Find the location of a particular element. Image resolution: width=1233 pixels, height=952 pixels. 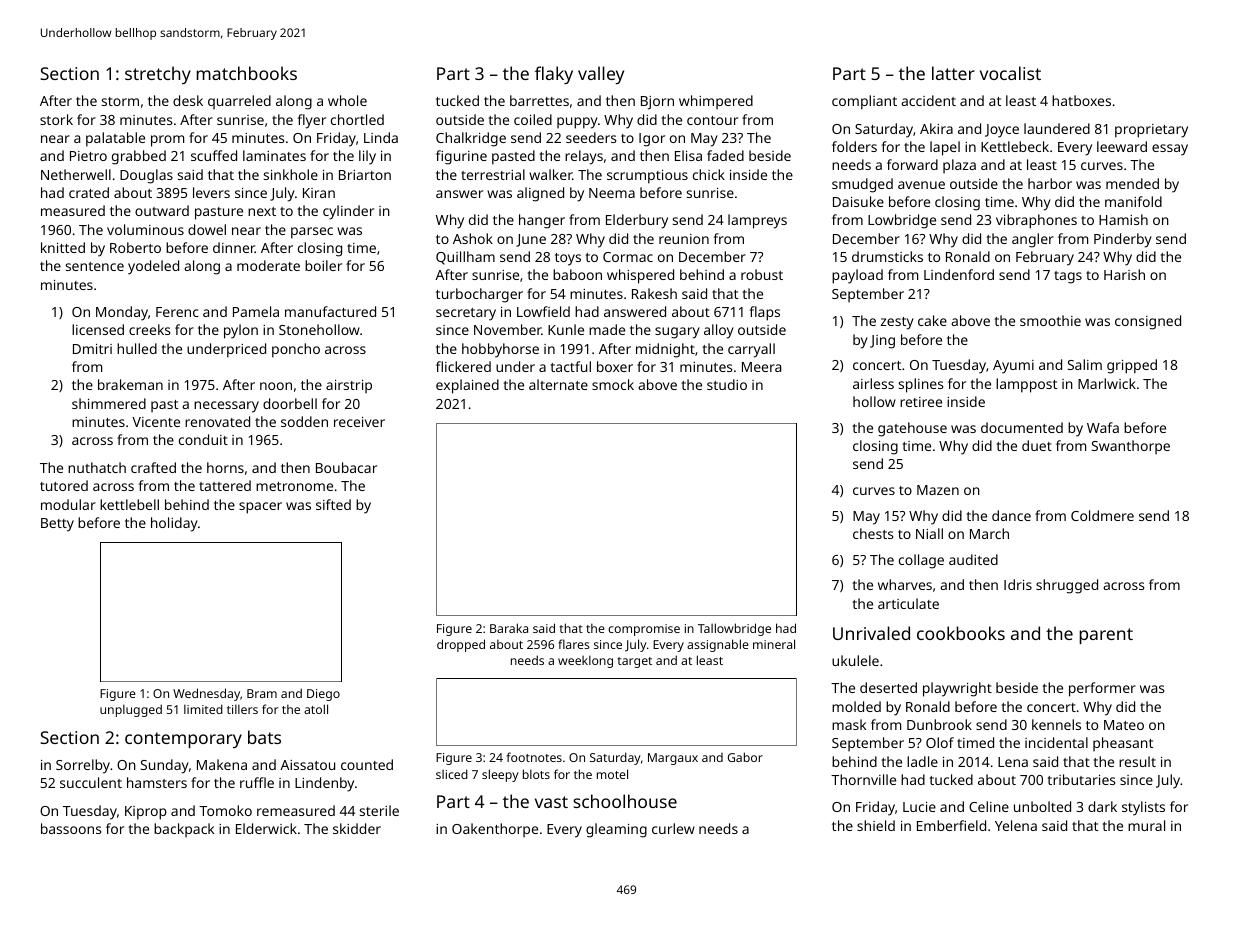

mineral is located at coordinates (774, 644).
